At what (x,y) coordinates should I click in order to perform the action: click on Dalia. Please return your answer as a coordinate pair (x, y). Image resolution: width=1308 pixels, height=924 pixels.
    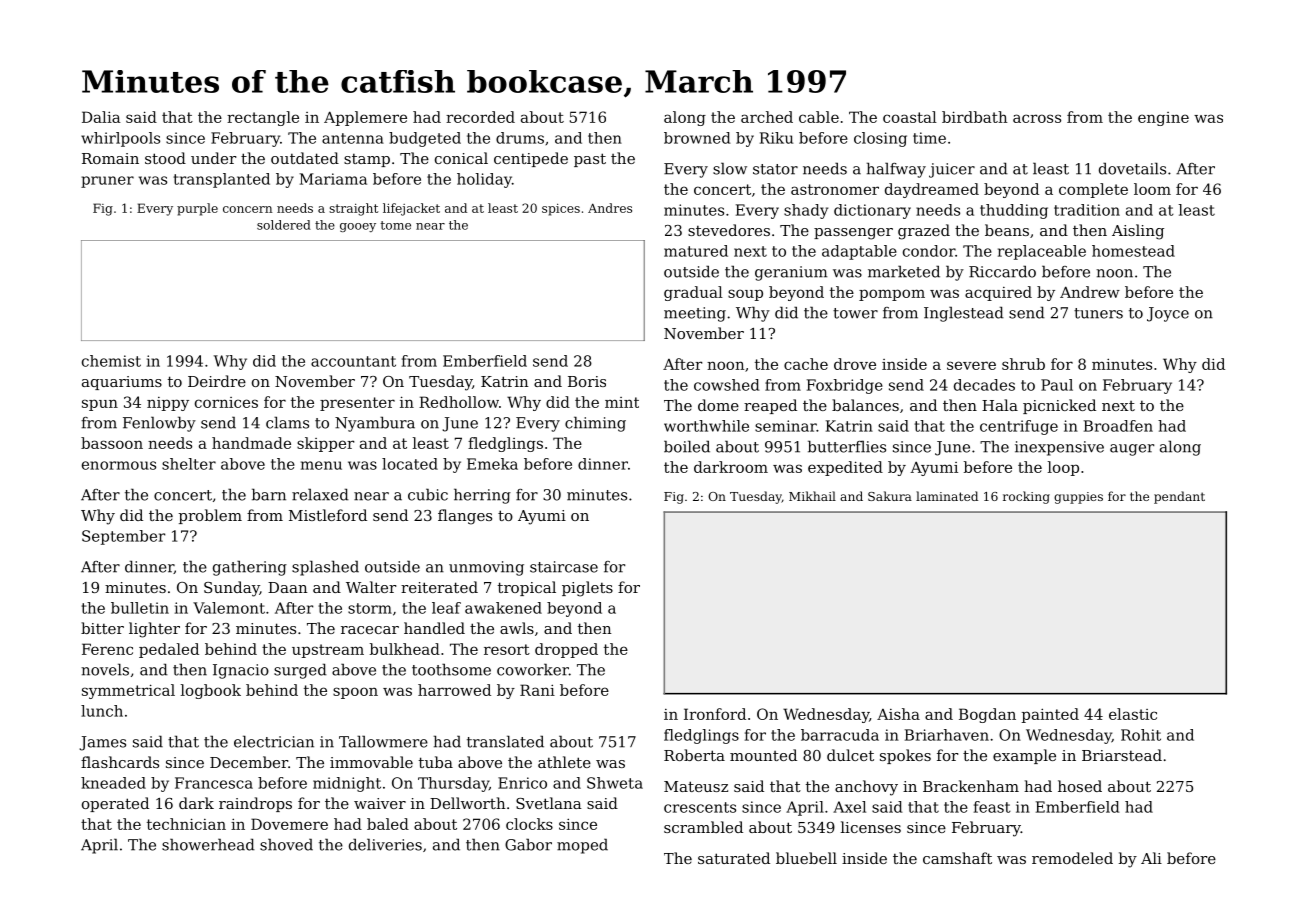
    Looking at the image, I should click on (101, 117).
